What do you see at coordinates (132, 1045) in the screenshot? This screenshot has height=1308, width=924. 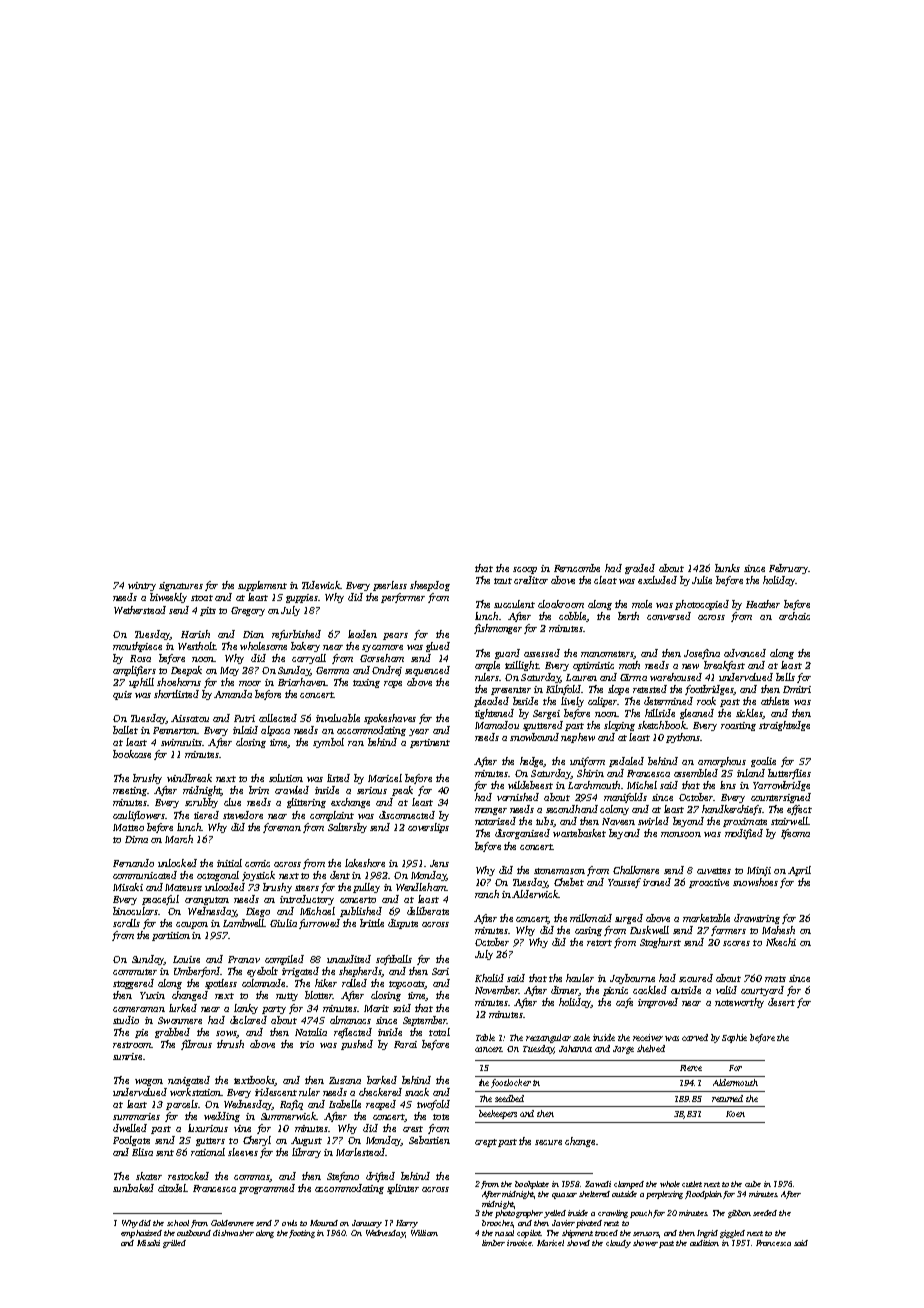 I see `restroom` at bounding box center [132, 1045].
